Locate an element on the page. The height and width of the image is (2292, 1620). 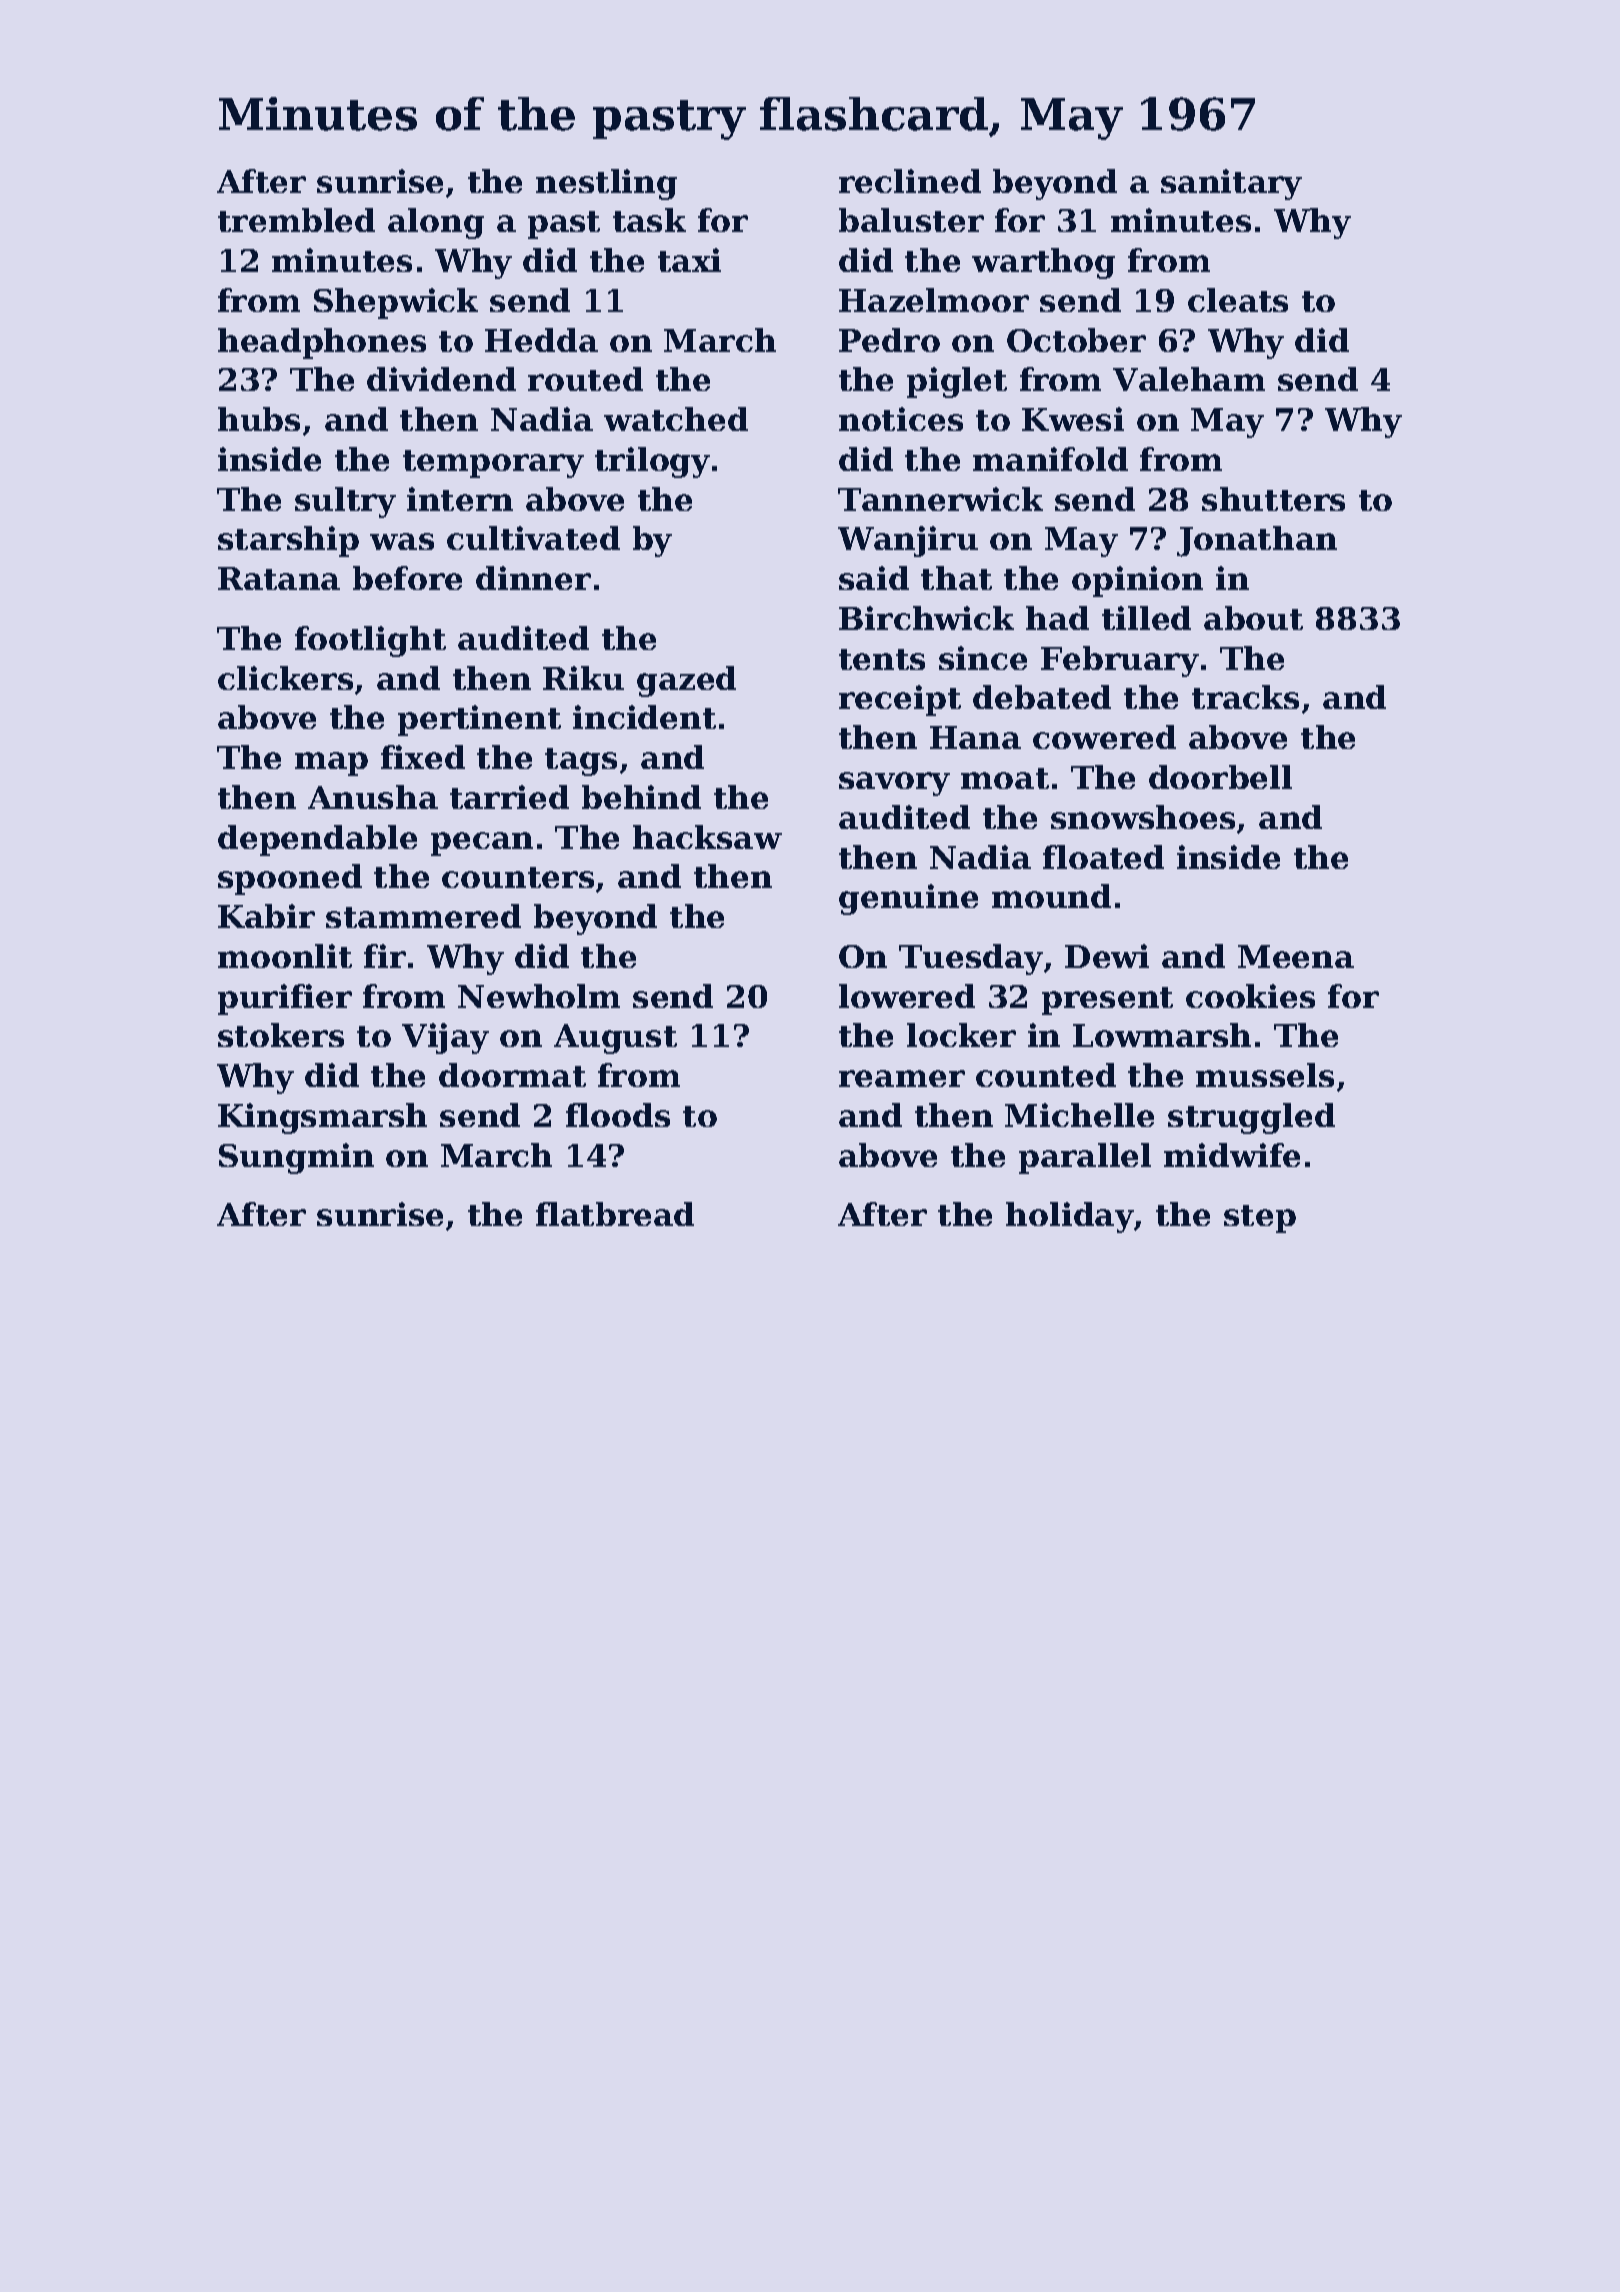
hubs is located at coordinates (259, 419).
